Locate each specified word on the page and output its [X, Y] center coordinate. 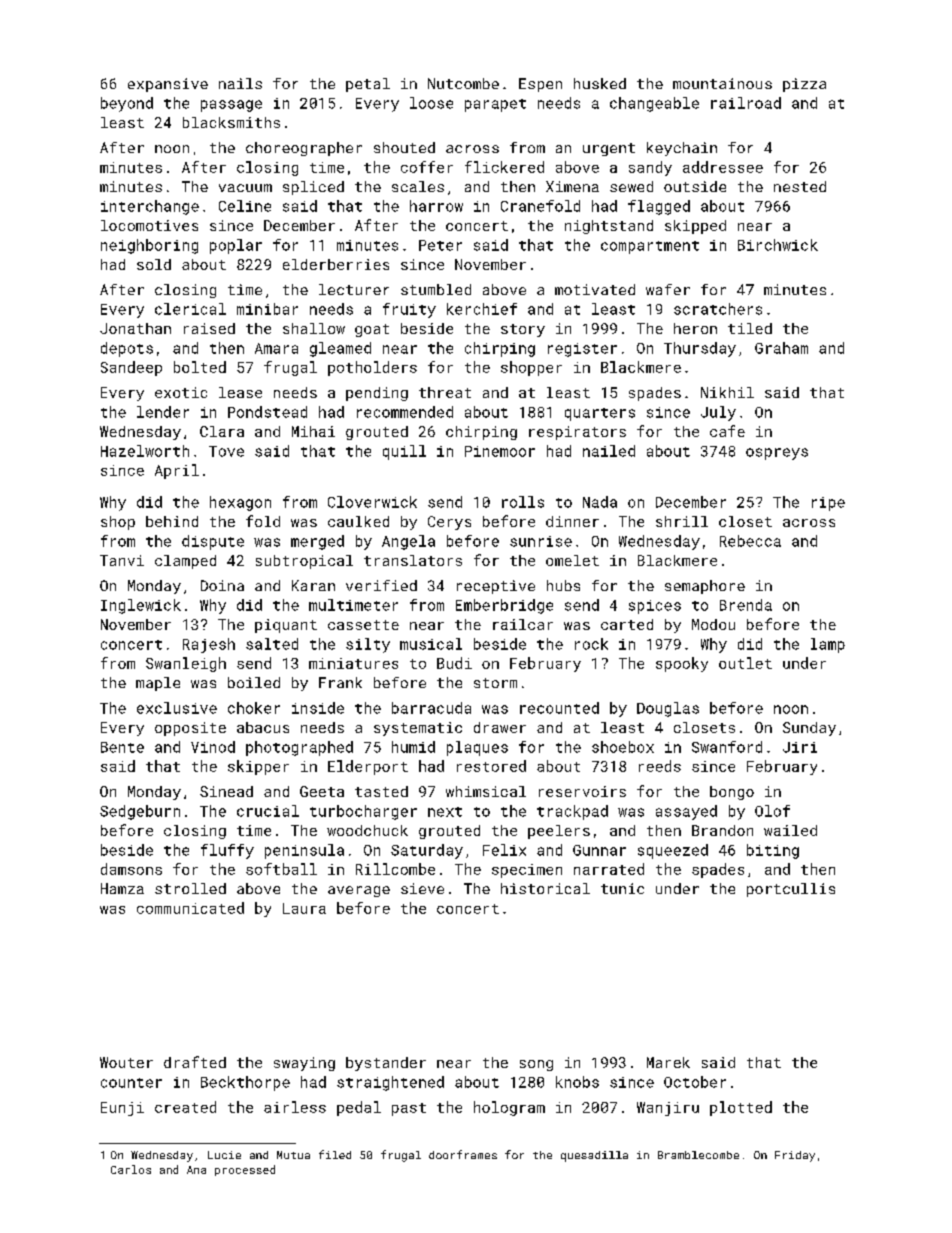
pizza [804, 85]
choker [254, 708]
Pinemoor [500, 451]
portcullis [791, 890]
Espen [540, 85]
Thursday [700, 349]
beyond [127, 104]
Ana [196, 1170]
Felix [504, 850]
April [177, 471]
